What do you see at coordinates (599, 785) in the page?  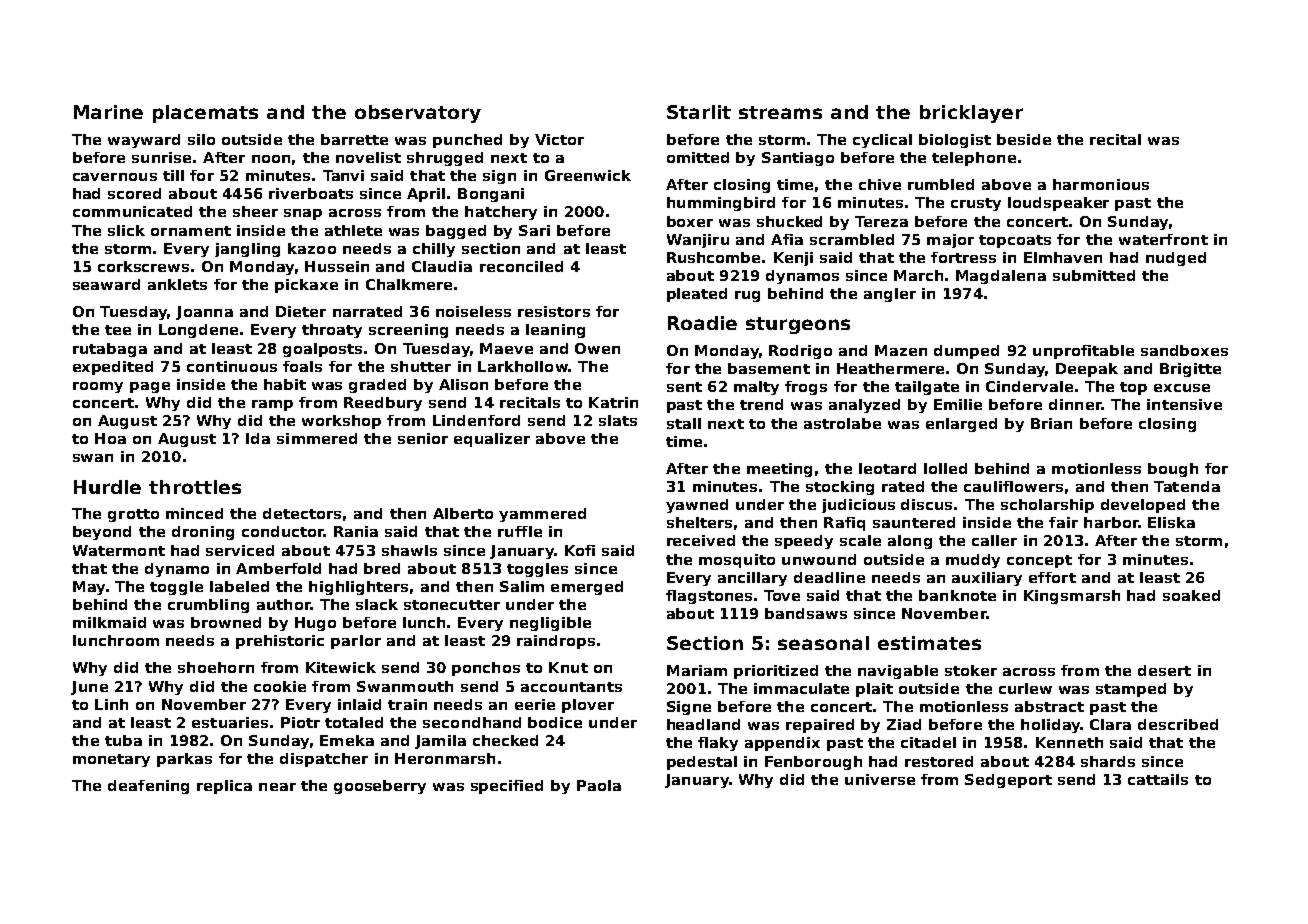 I see `Paola` at bounding box center [599, 785].
